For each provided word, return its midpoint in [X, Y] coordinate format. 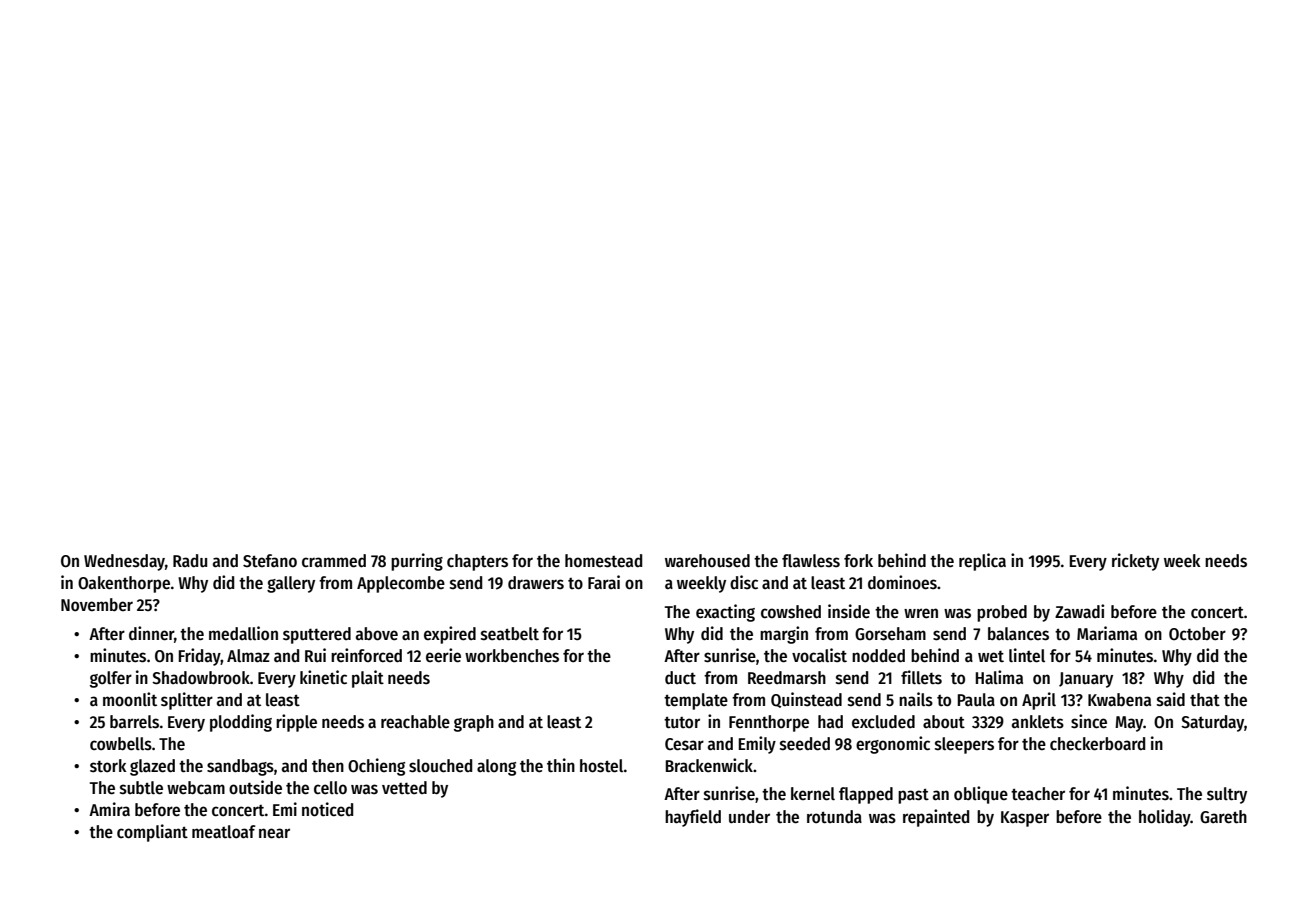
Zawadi [1079, 611]
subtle [141, 788]
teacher [1038, 794]
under [749, 817]
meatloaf [223, 832]
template [696, 701]
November [97, 605]
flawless [811, 561]
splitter [187, 701]
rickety [1135, 562]
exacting [725, 613]
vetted [404, 788]
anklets [1038, 722]
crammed [334, 561]
